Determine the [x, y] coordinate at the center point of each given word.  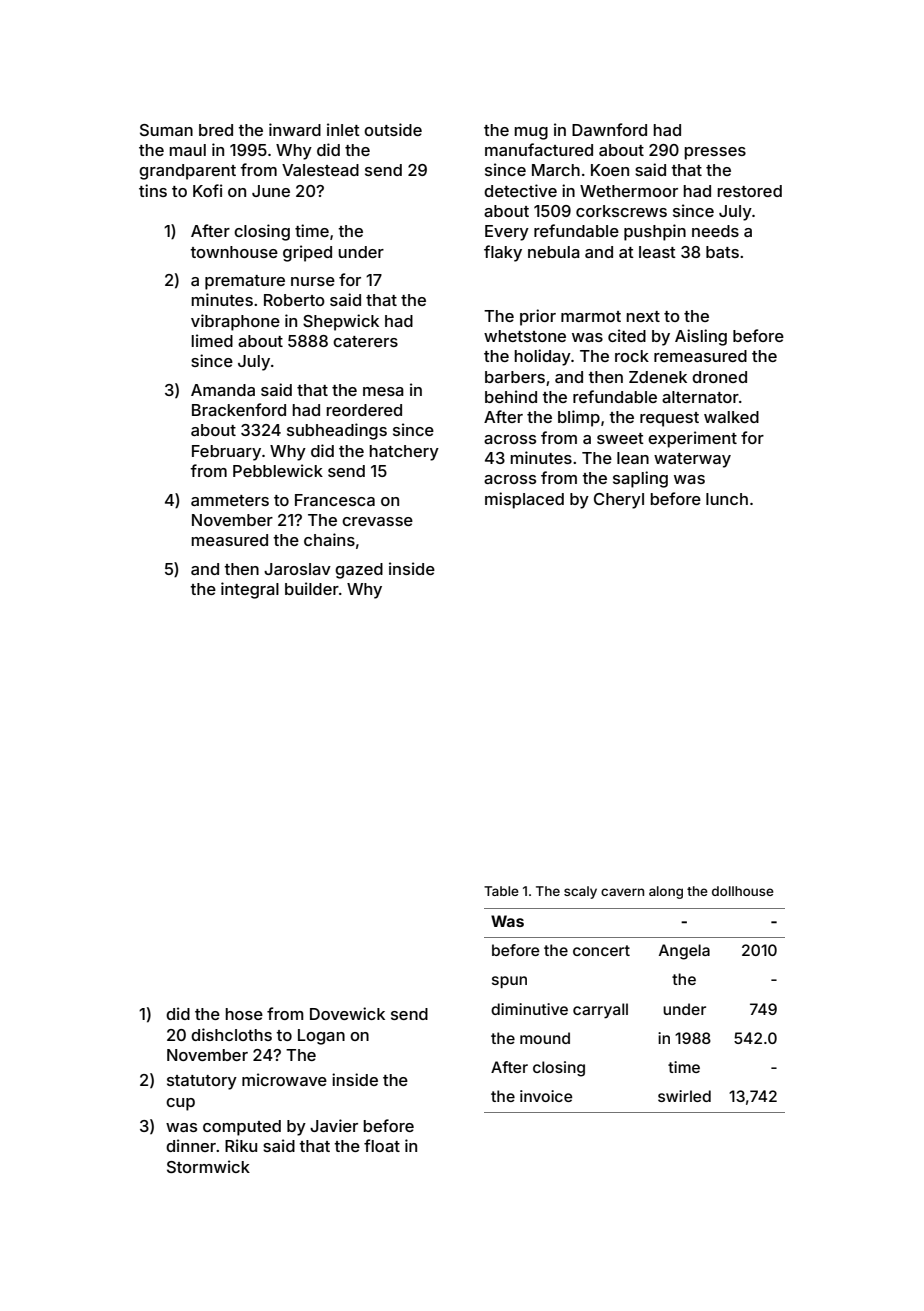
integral [250, 590]
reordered [364, 410]
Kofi [207, 190]
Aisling [701, 337]
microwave [284, 1079]
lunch [727, 499]
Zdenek [658, 377]
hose [244, 1014]
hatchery [404, 453]
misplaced [524, 500]
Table [501, 891]
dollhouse [743, 891]
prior [538, 317]
